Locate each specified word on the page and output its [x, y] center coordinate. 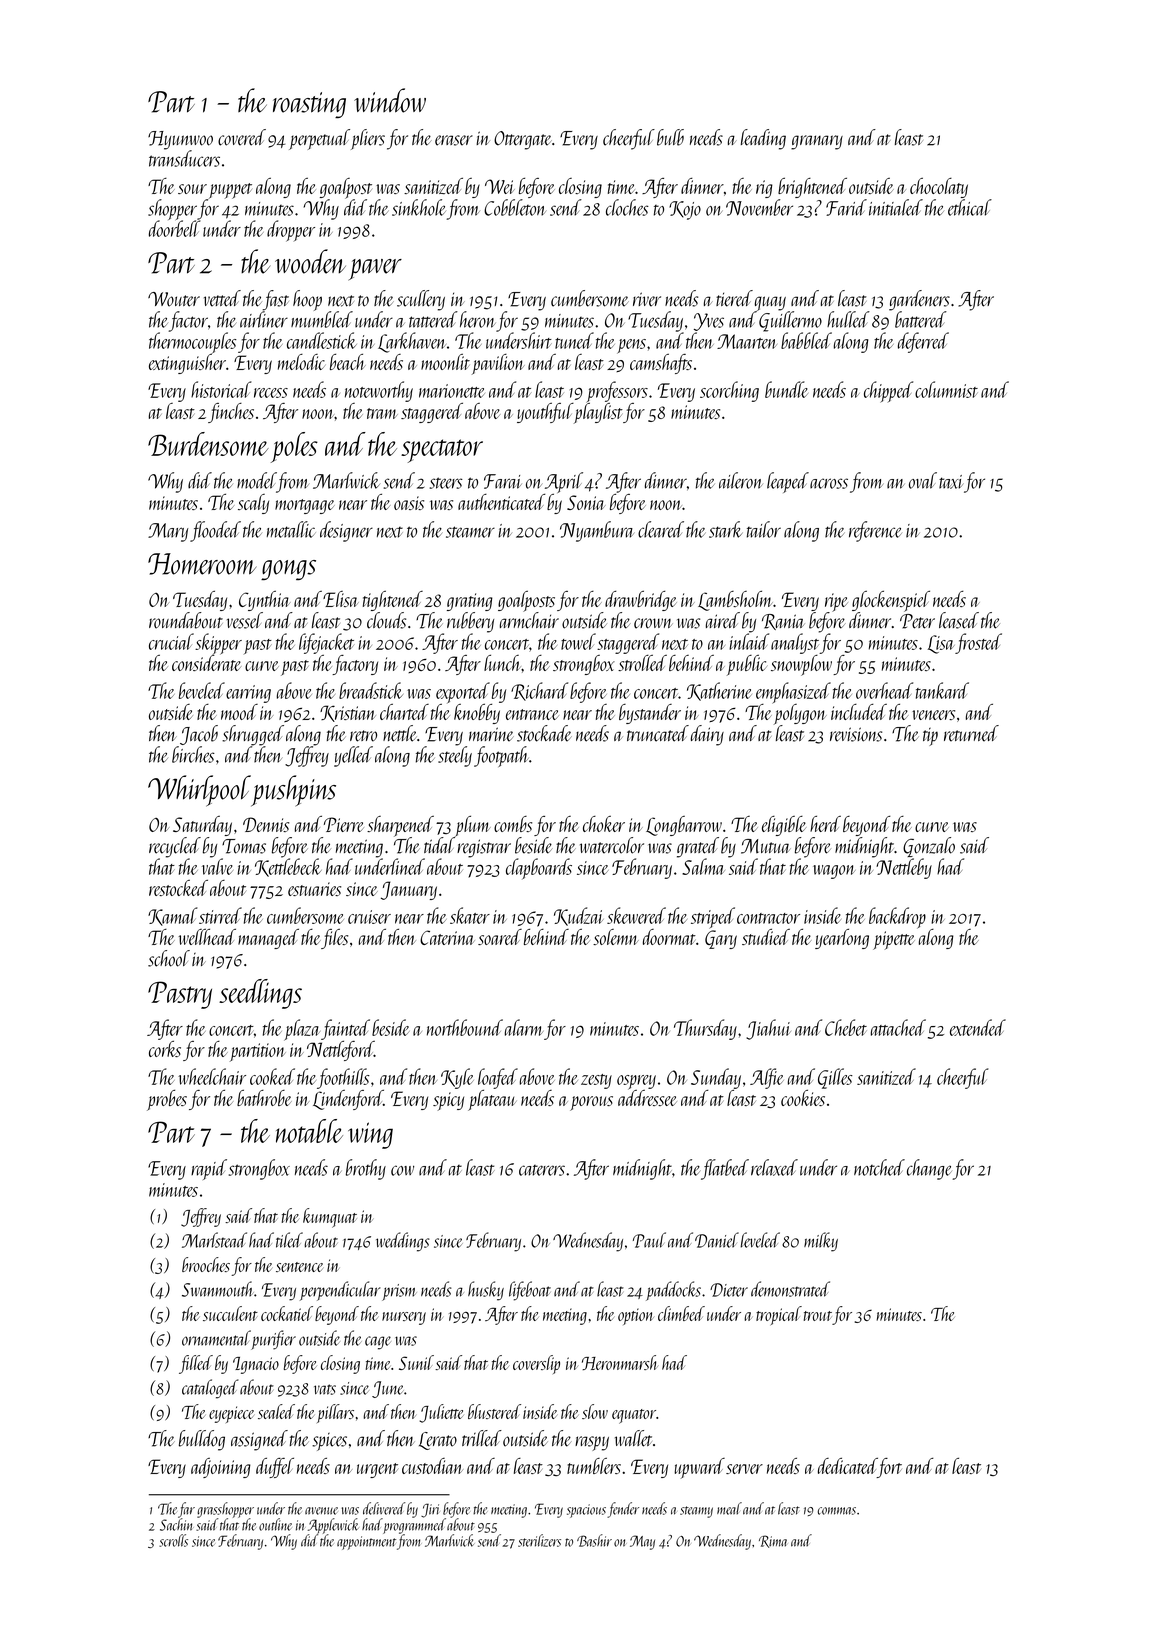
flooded [215, 531]
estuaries [314, 889]
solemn [616, 937]
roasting [309, 105]
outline [275, 1524]
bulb [670, 137]
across [829, 483]
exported [463, 693]
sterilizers [539, 1540]
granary [817, 142]
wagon [834, 872]
